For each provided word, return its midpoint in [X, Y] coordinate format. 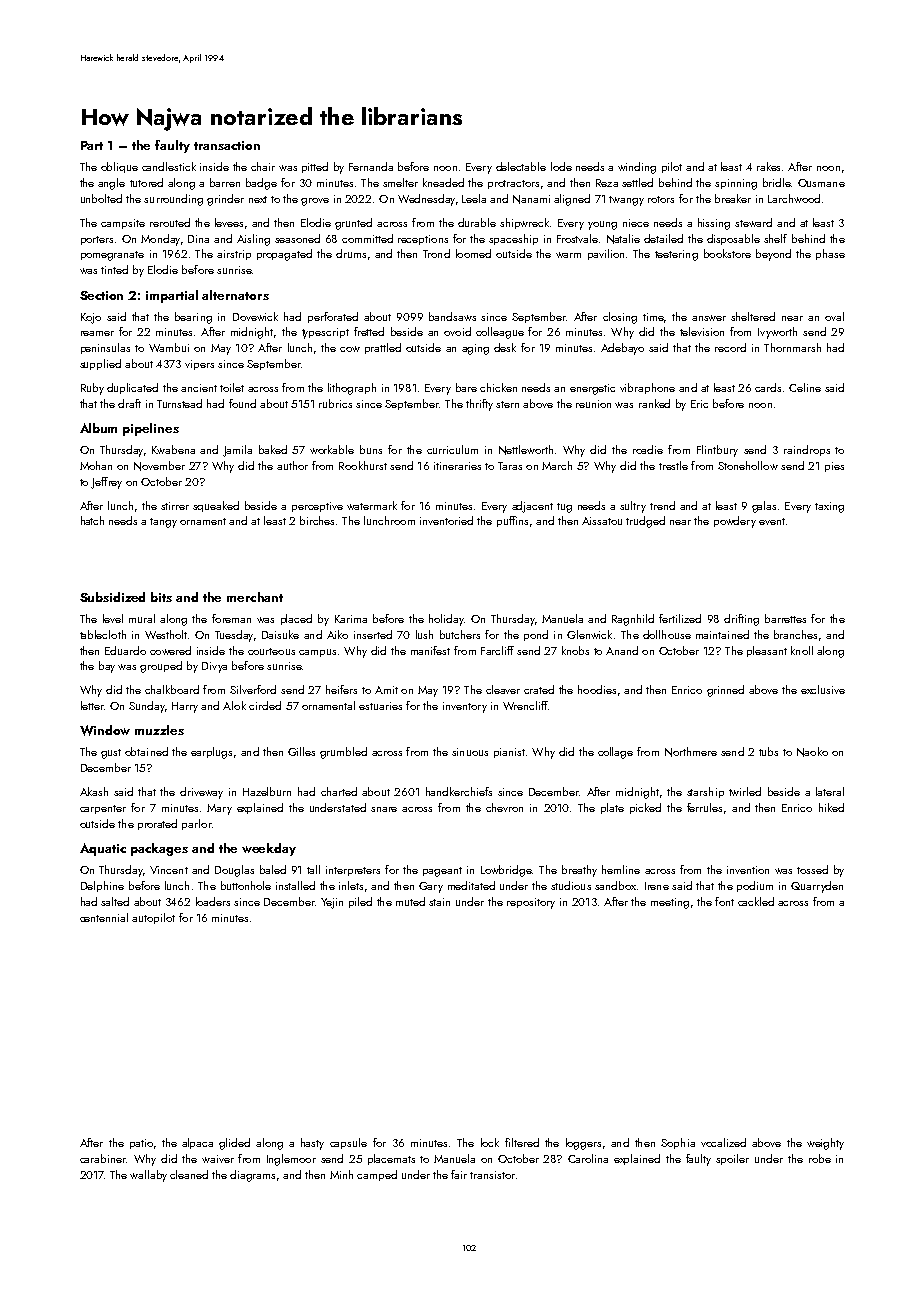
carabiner [103, 1158]
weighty [825, 1144]
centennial [104, 917]
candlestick [169, 166]
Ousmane [821, 183]
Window [105, 730]
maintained [722, 634]
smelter [400, 182]
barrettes [785, 618]
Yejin [332, 903]
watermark [372, 505]
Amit [386, 690]
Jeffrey [106, 483]
